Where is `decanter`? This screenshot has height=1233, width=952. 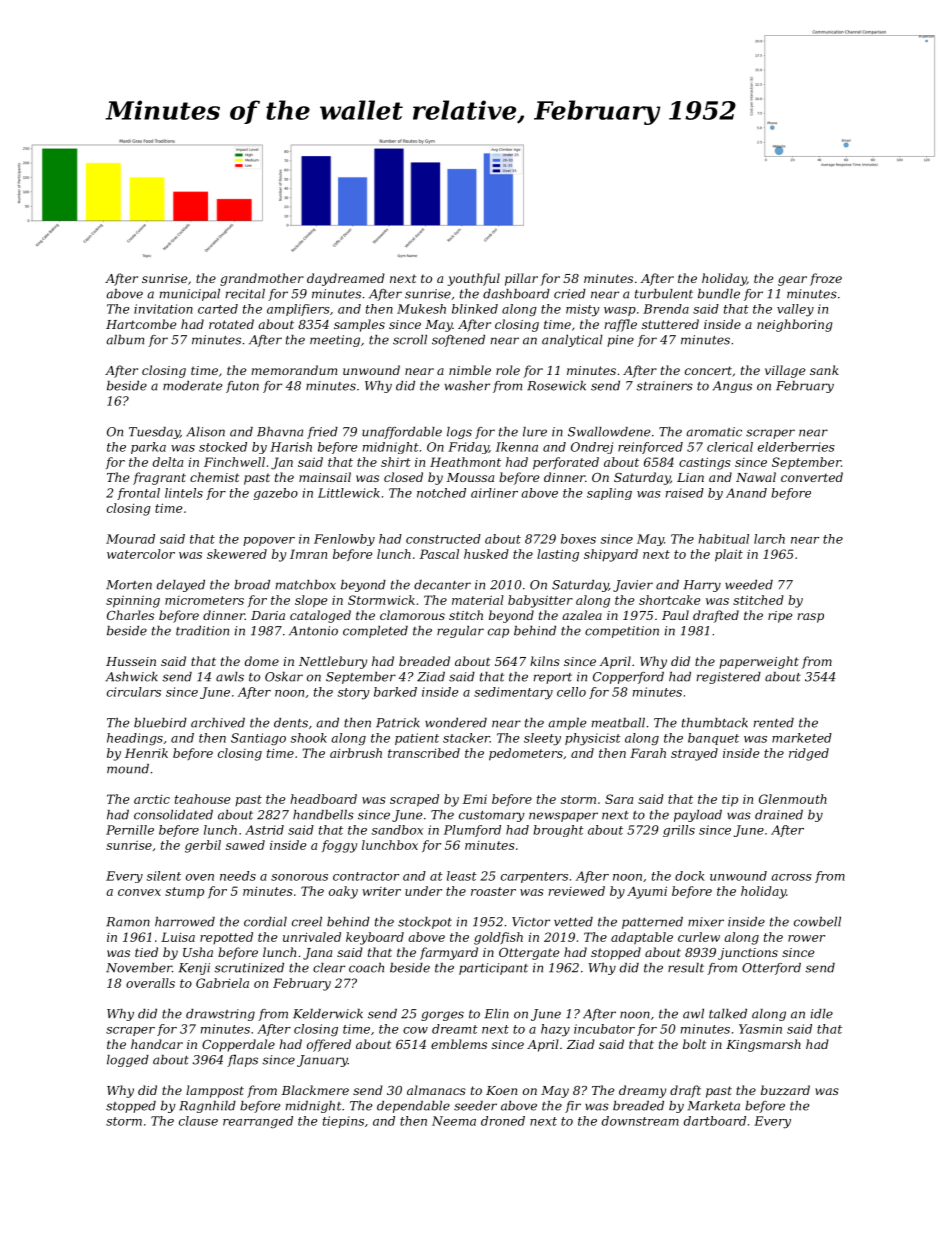 decanter is located at coordinates (442, 585).
